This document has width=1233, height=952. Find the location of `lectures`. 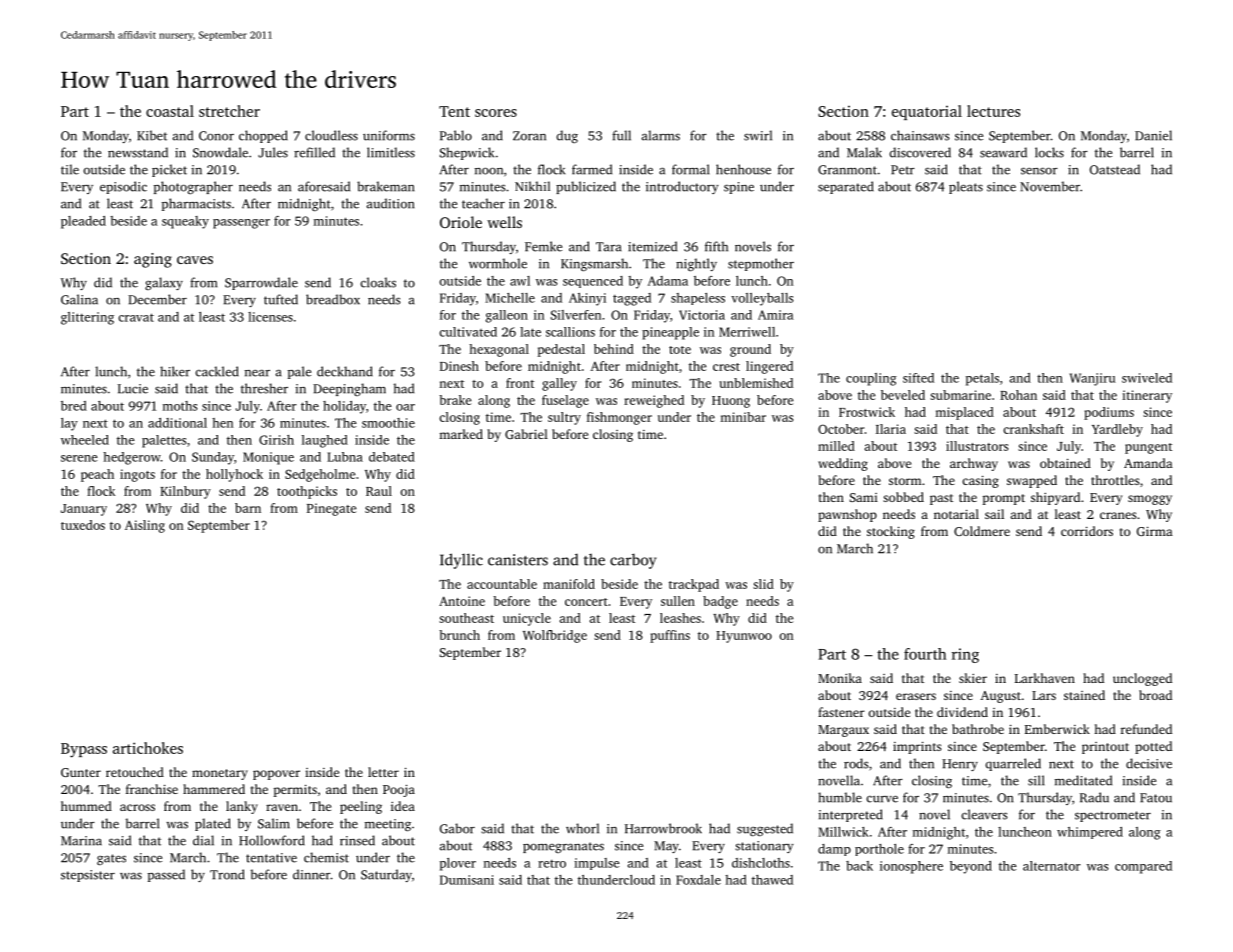

lectures is located at coordinates (993, 111).
